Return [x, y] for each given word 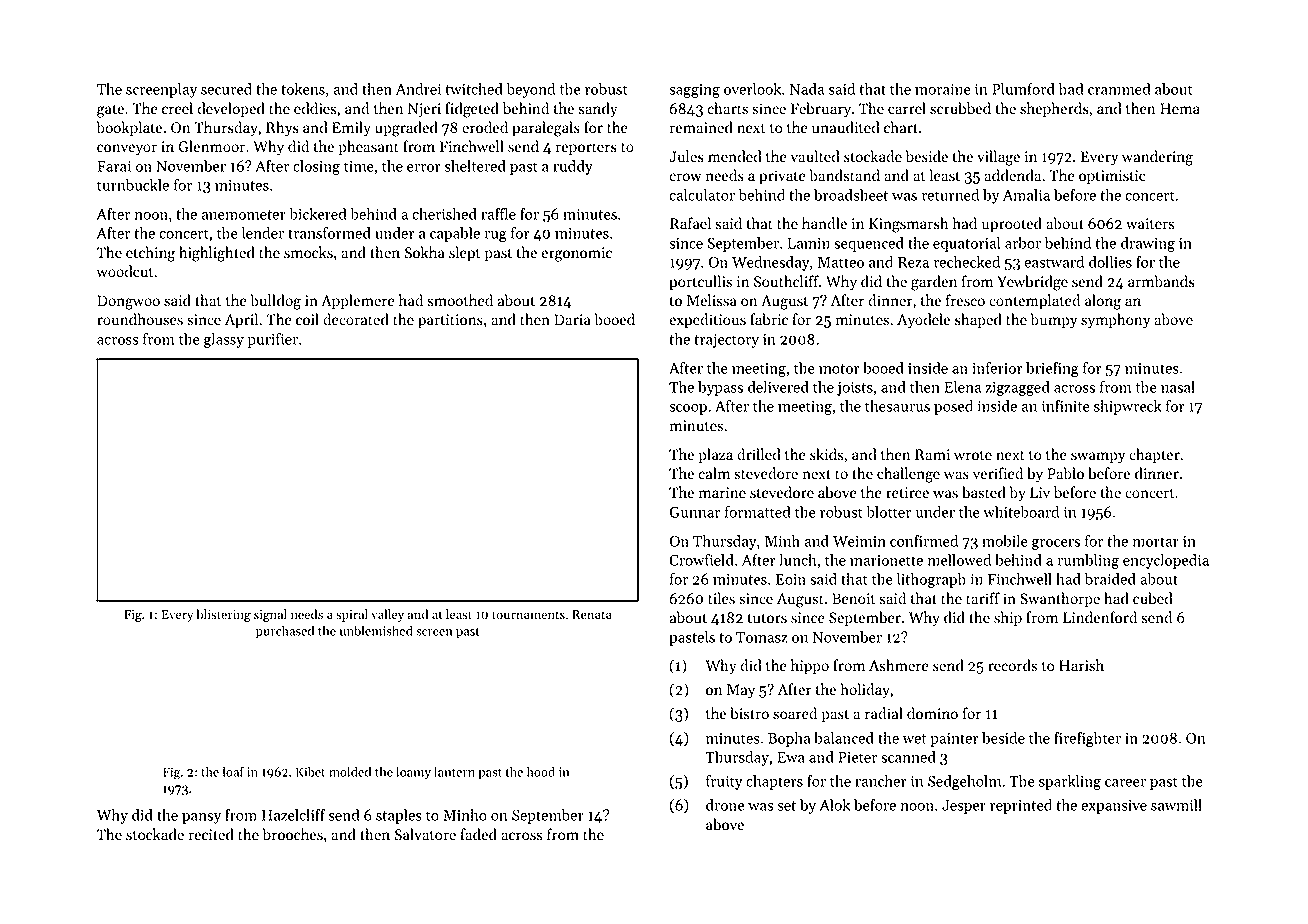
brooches [293, 834]
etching [150, 254]
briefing [1052, 369]
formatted [757, 512]
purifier [272, 340]
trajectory [726, 341]
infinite [1066, 406]
